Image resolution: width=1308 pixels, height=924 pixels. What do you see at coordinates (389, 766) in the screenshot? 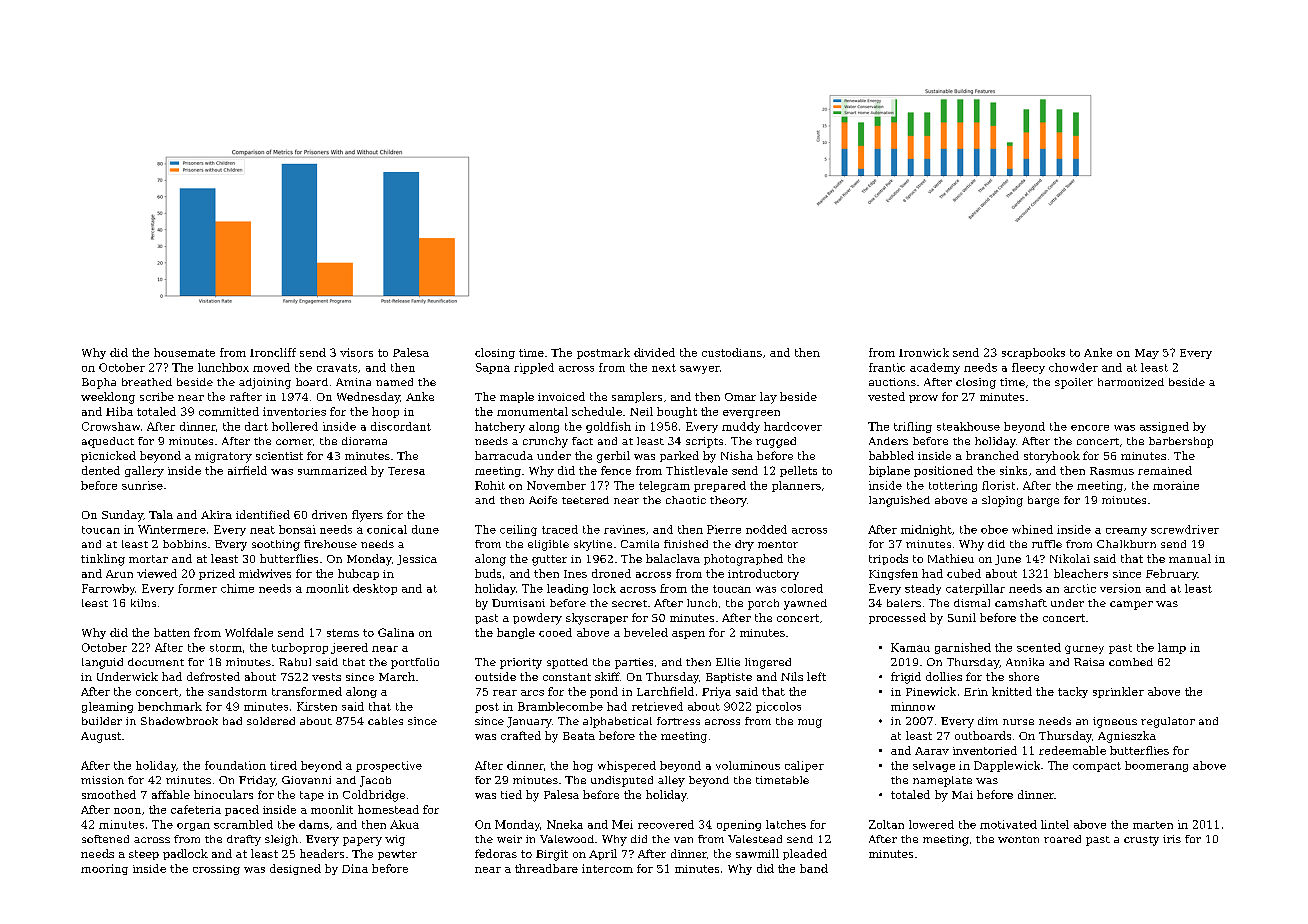
I see `prospective` at bounding box center [389, 766].
